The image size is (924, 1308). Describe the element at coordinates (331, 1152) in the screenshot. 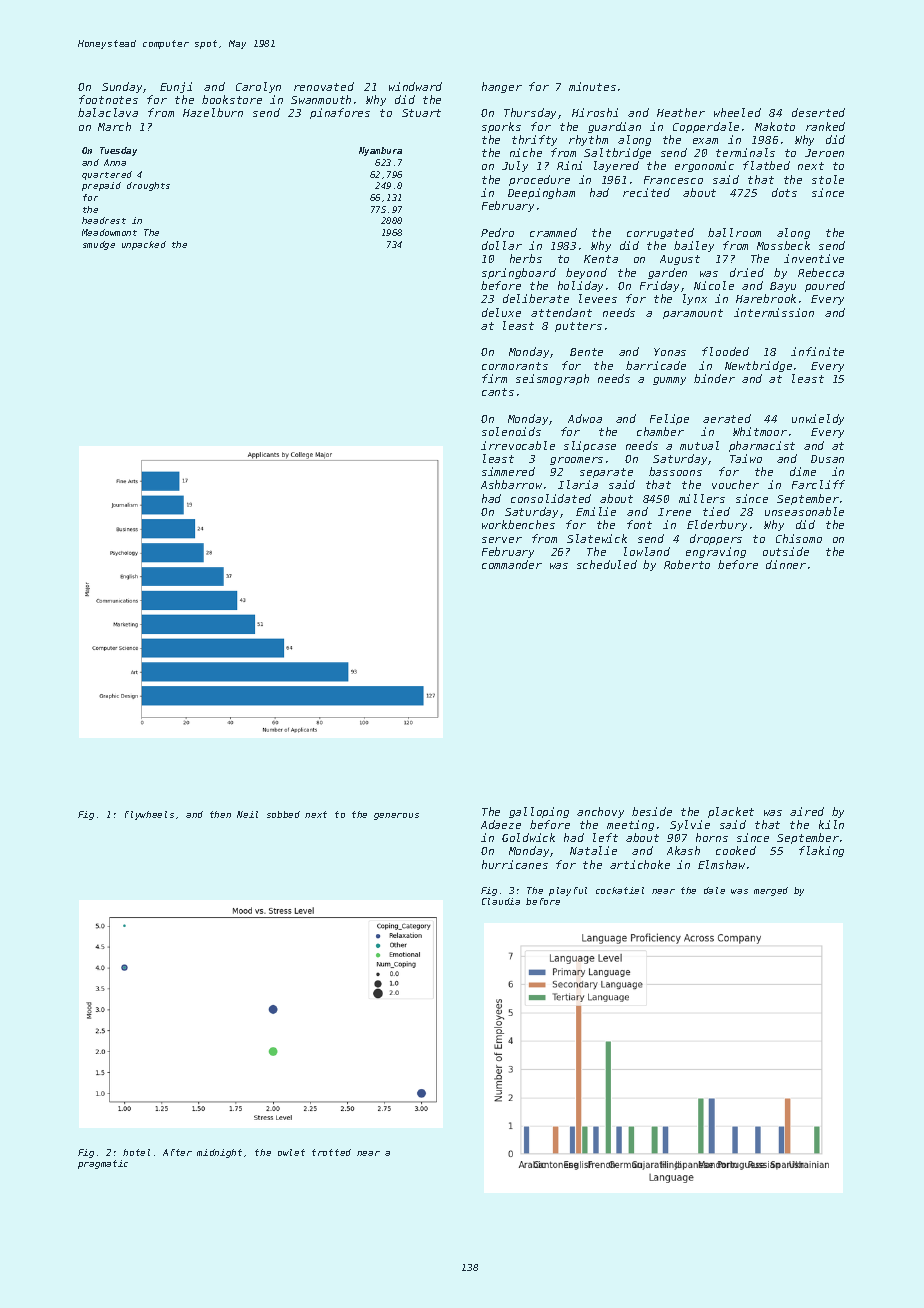

I see `trotted` at that location.
